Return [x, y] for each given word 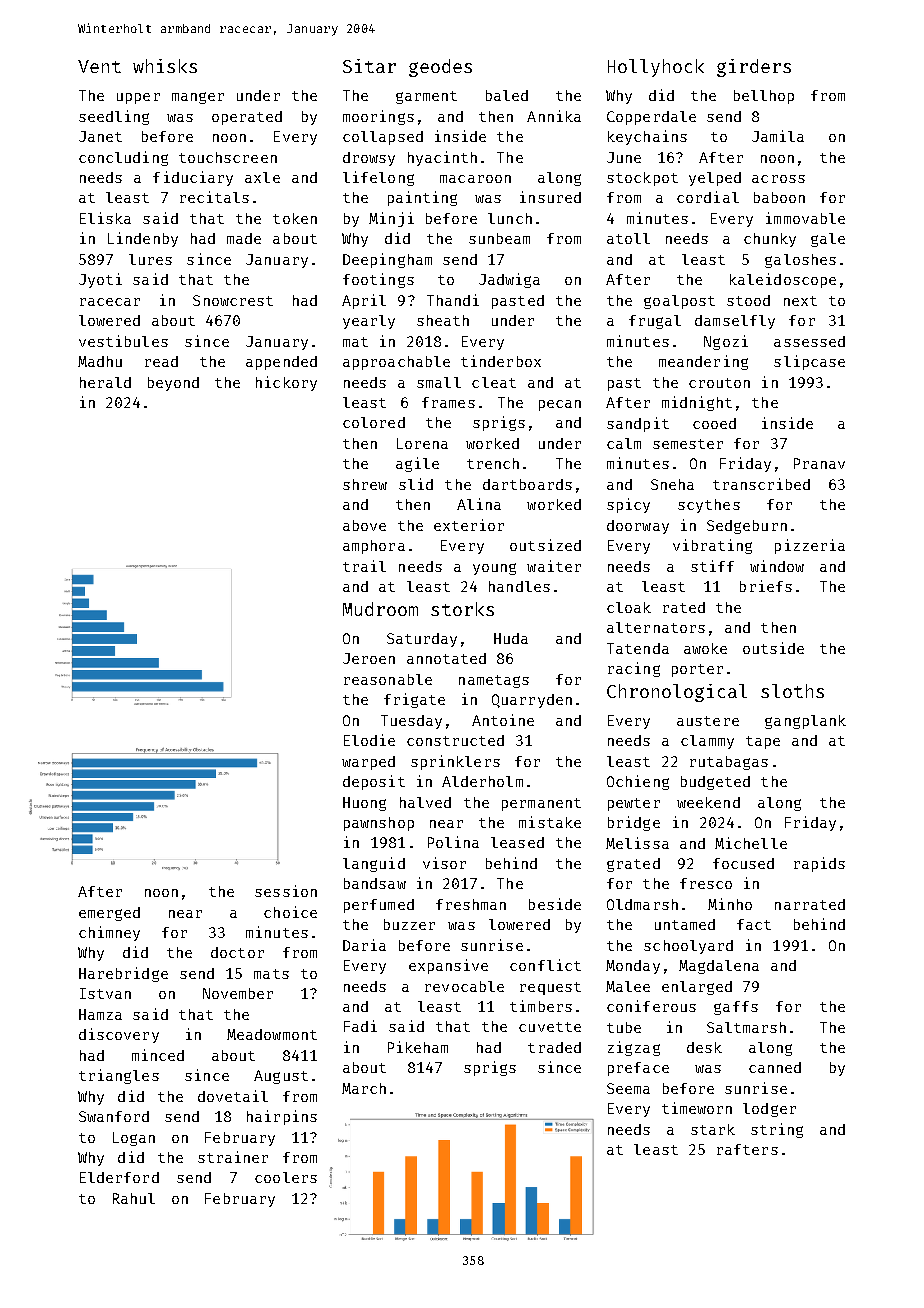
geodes [440, 68]
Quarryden [532, 701]
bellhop [764, 97]
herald [105, 382]
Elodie [369, 740]
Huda [511, 638]
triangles [119, 1076]
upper [138, 98]
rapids [819, 864]
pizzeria [810, 546]
